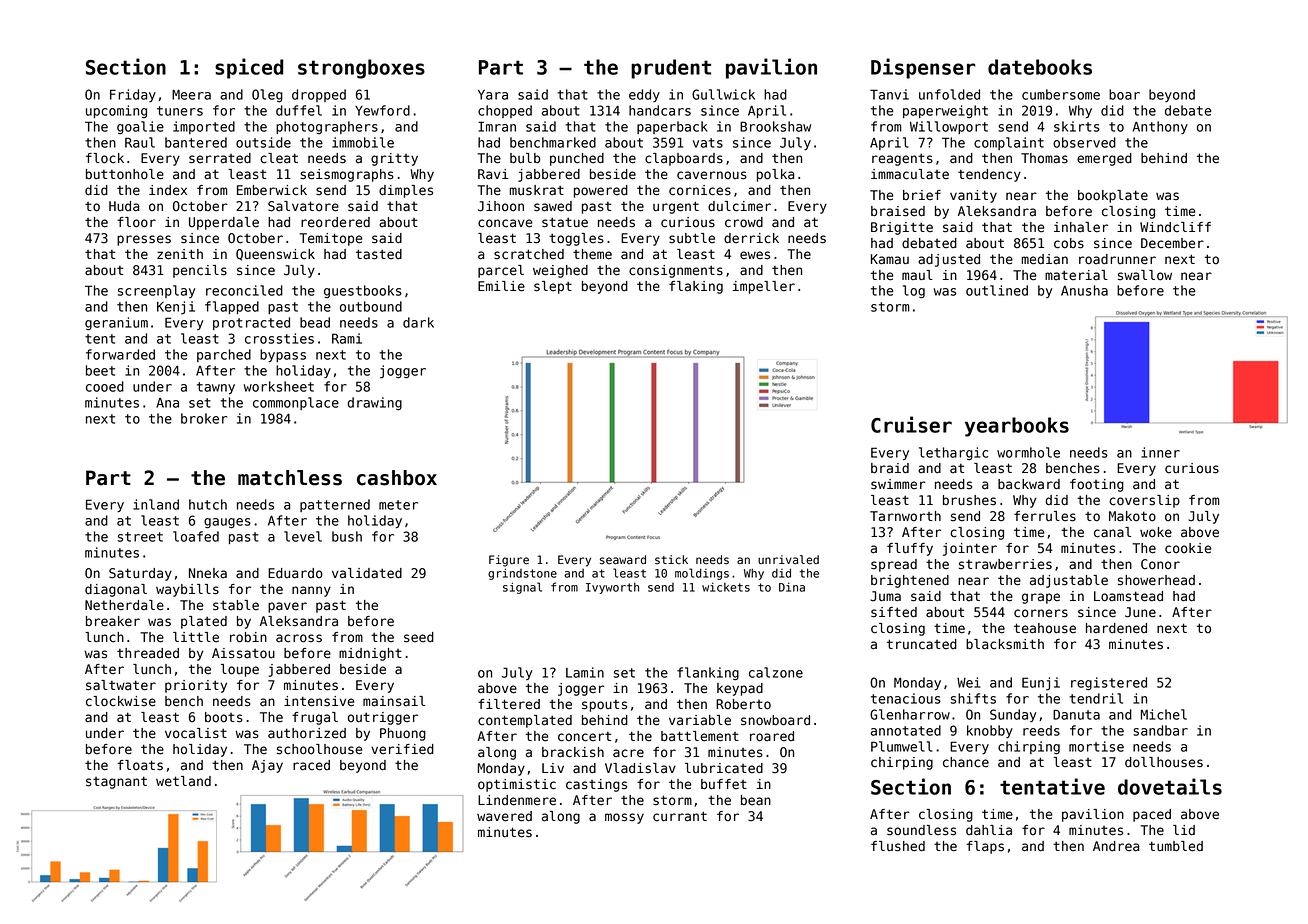 Image resolution: width=1308 pixels, height=924 pixels. What do you see at coordinates (148, 653) in the screenshot?
I see `threaded` at bounding box center [148, 653].
